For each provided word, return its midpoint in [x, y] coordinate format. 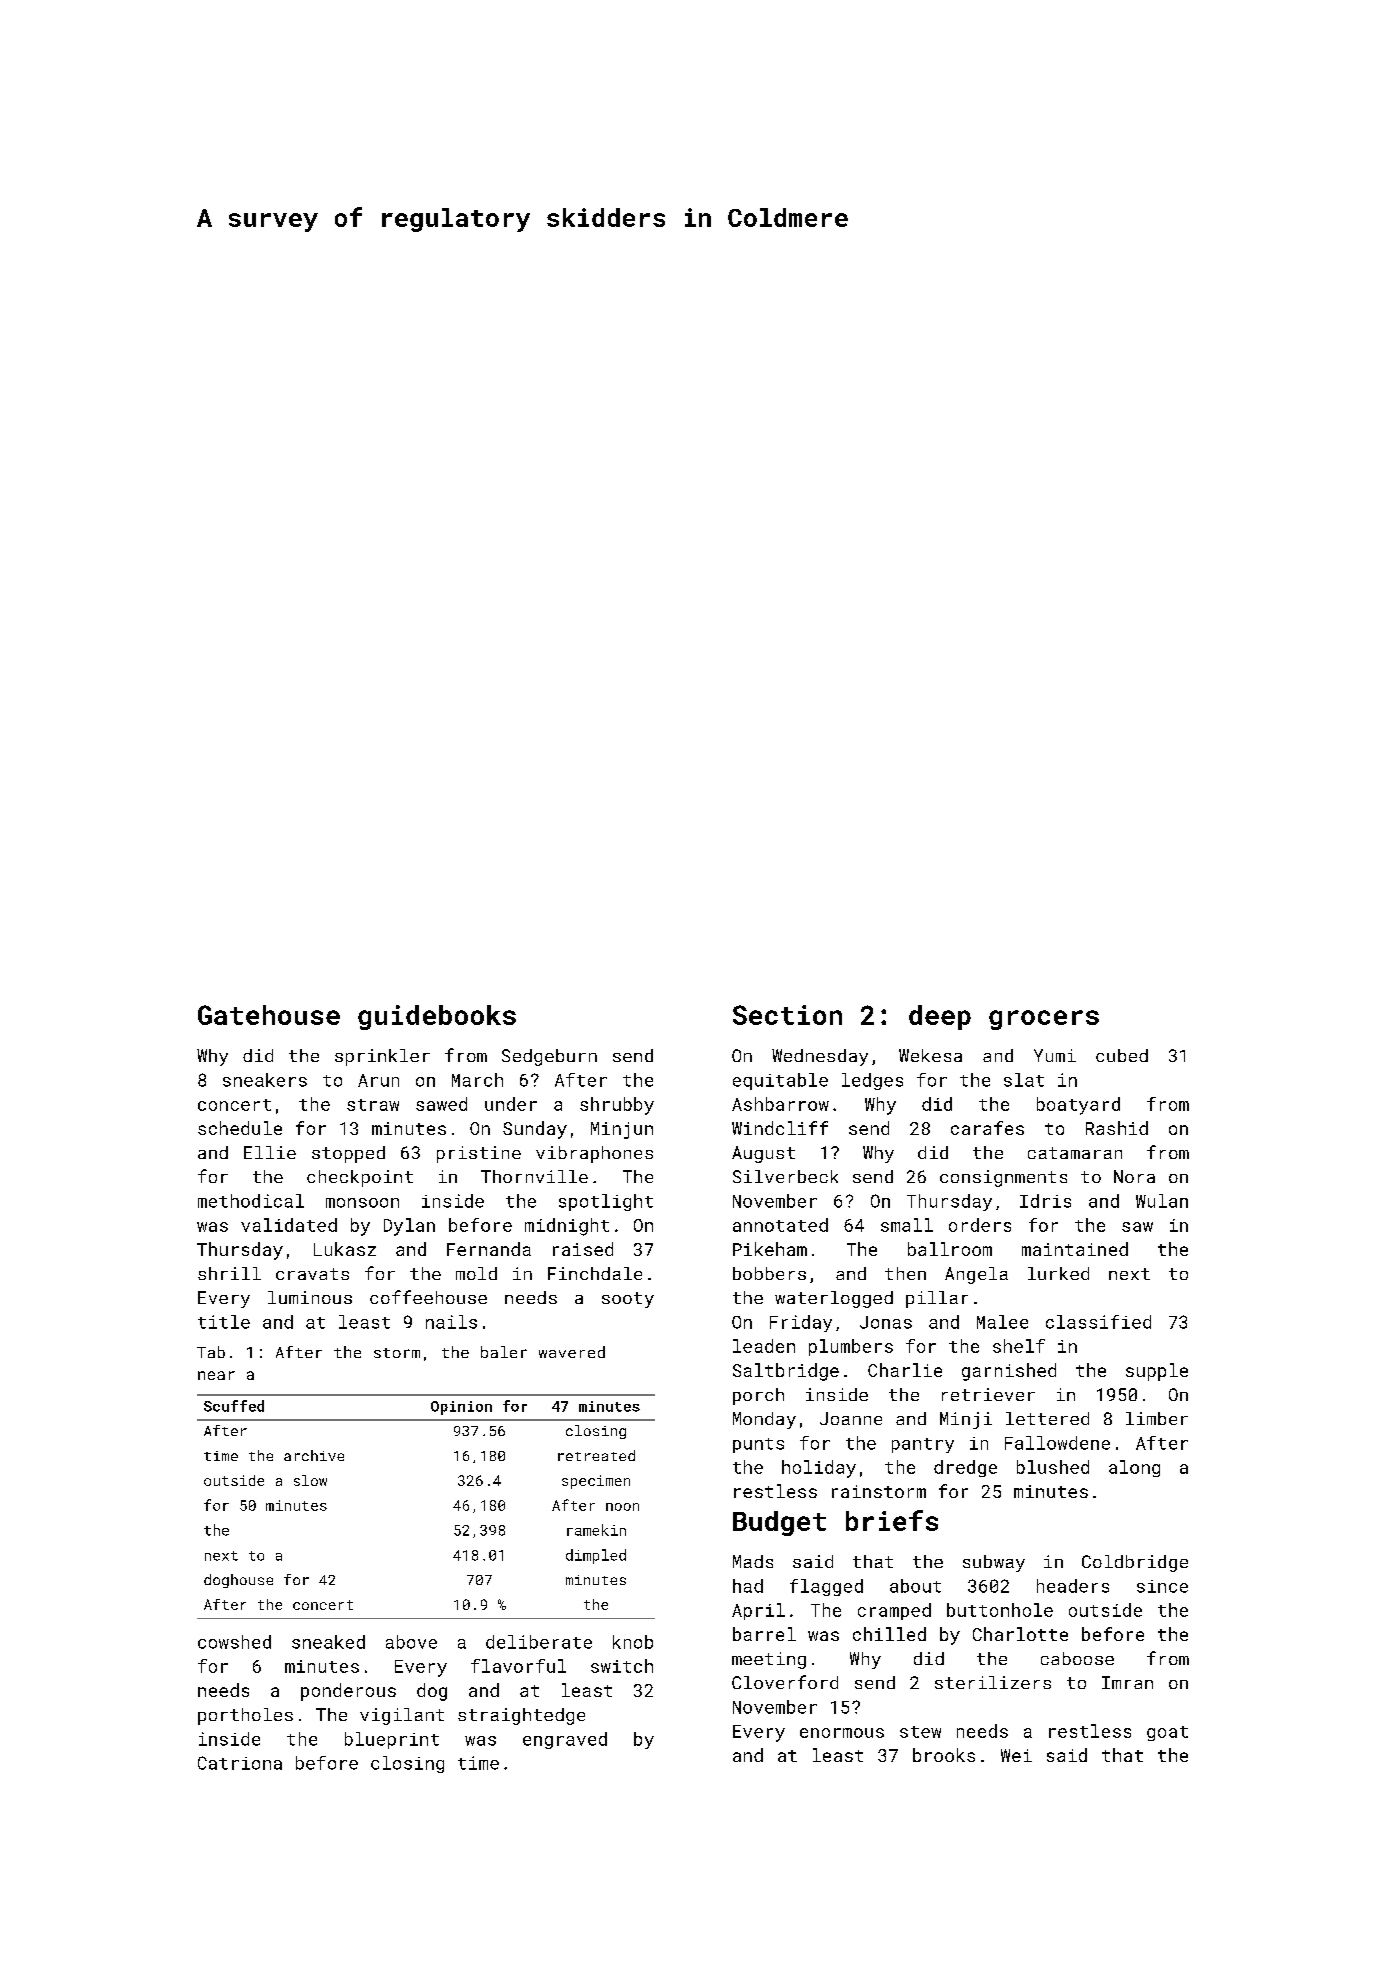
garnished [1009, 1372]
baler [504, 1352]
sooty [628, 1300]
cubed [1122, 1055]
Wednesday [820, 1057]
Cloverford [785, 1682]
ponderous [348, 1692]
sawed [441, 1104]
